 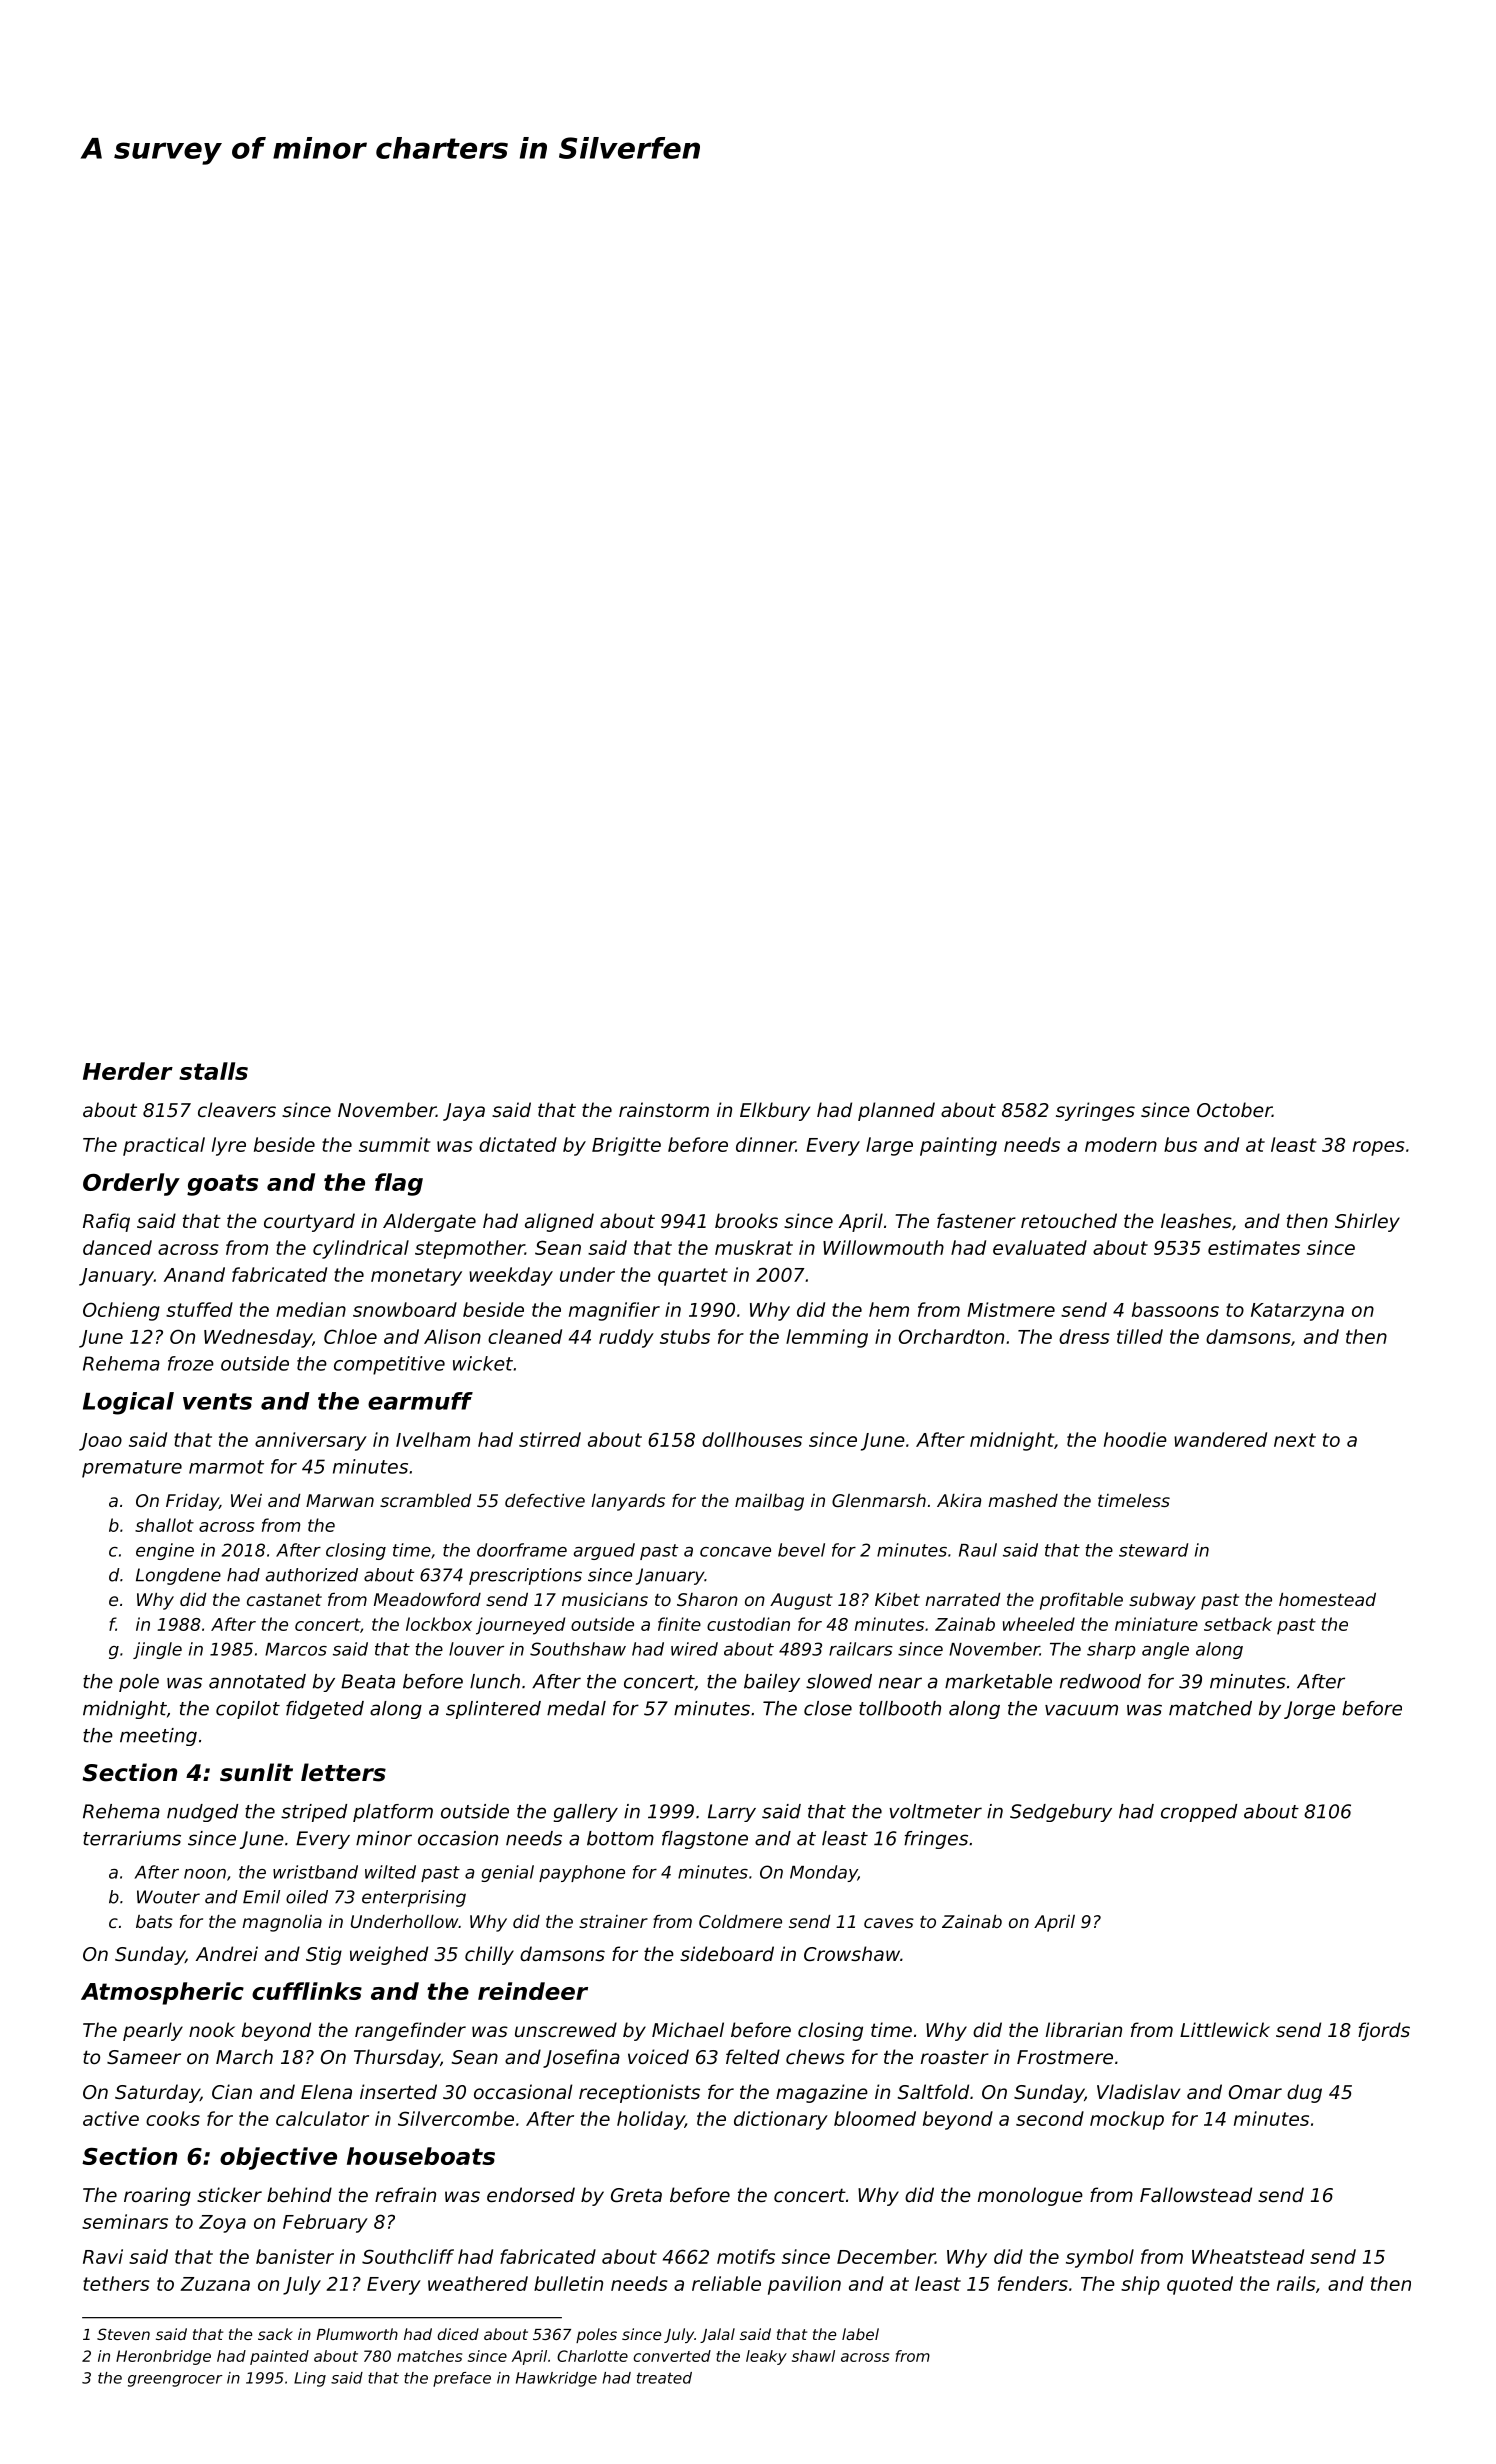 What do you see at coordinates (1297, 1312) in the page?
I see `Katarzyna` at bounding box center [1297, 1312].
